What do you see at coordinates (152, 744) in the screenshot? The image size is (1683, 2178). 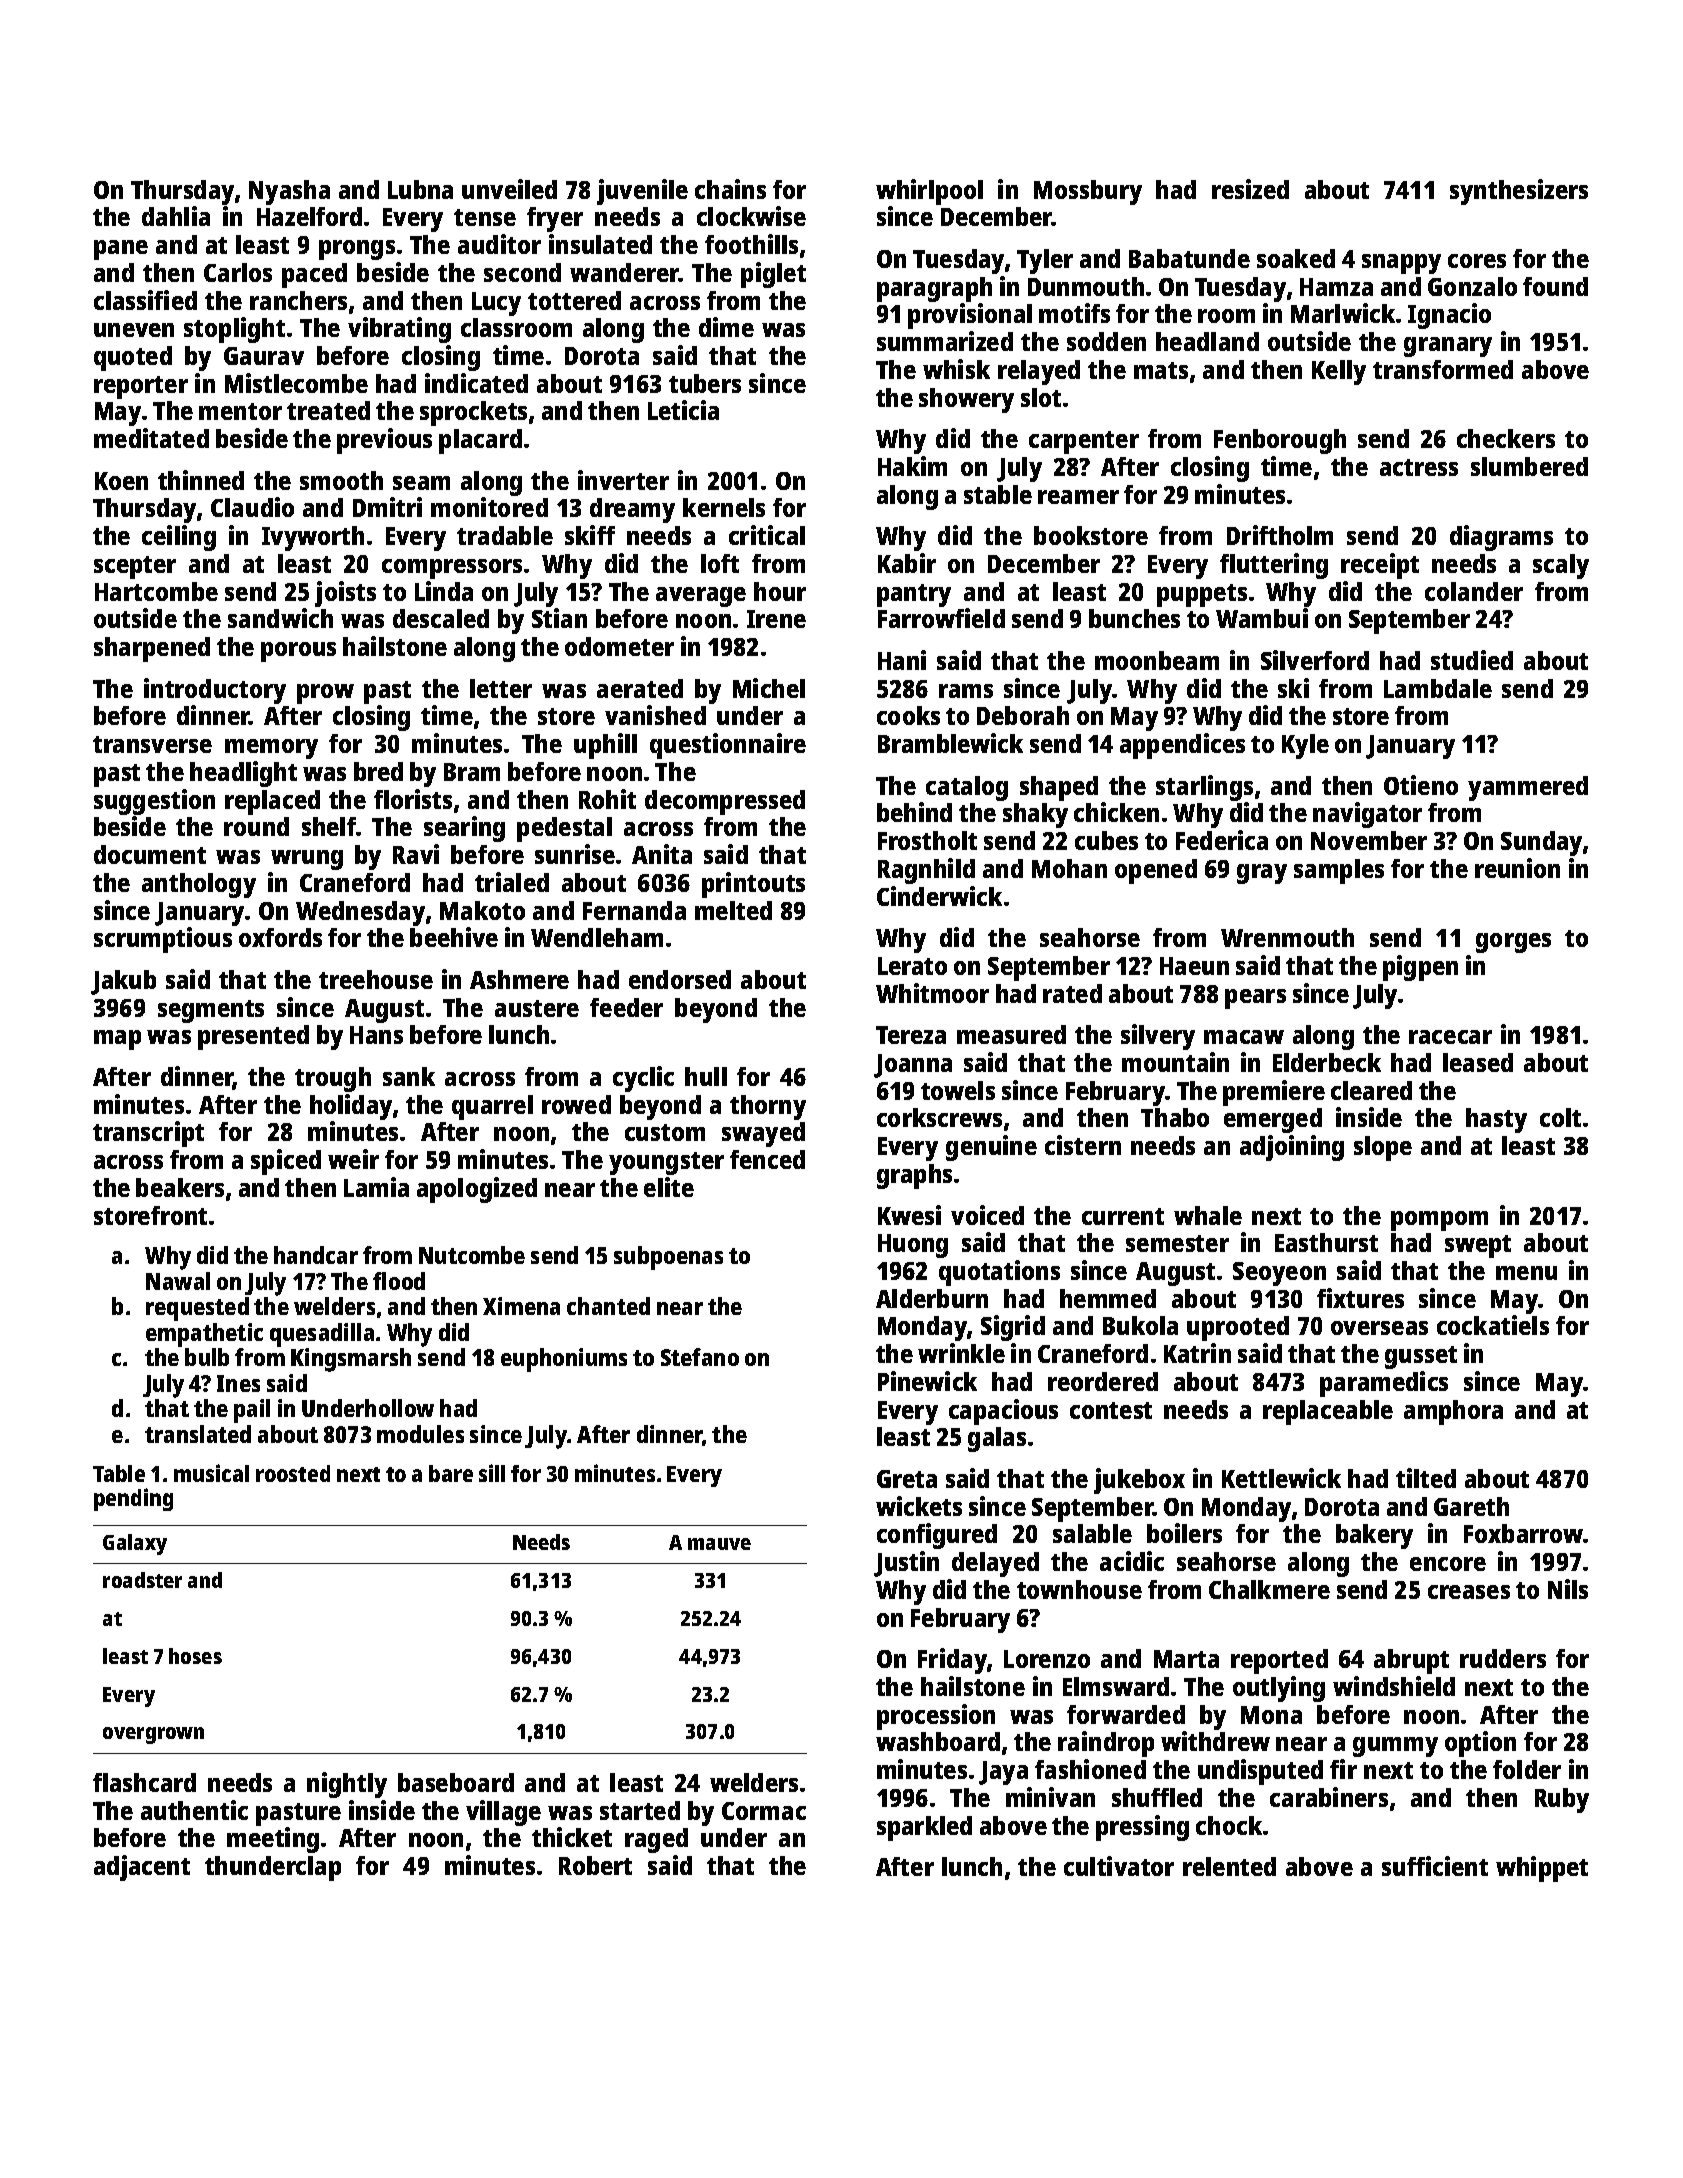 I see `transverse` at bounding box center [152, 744].
